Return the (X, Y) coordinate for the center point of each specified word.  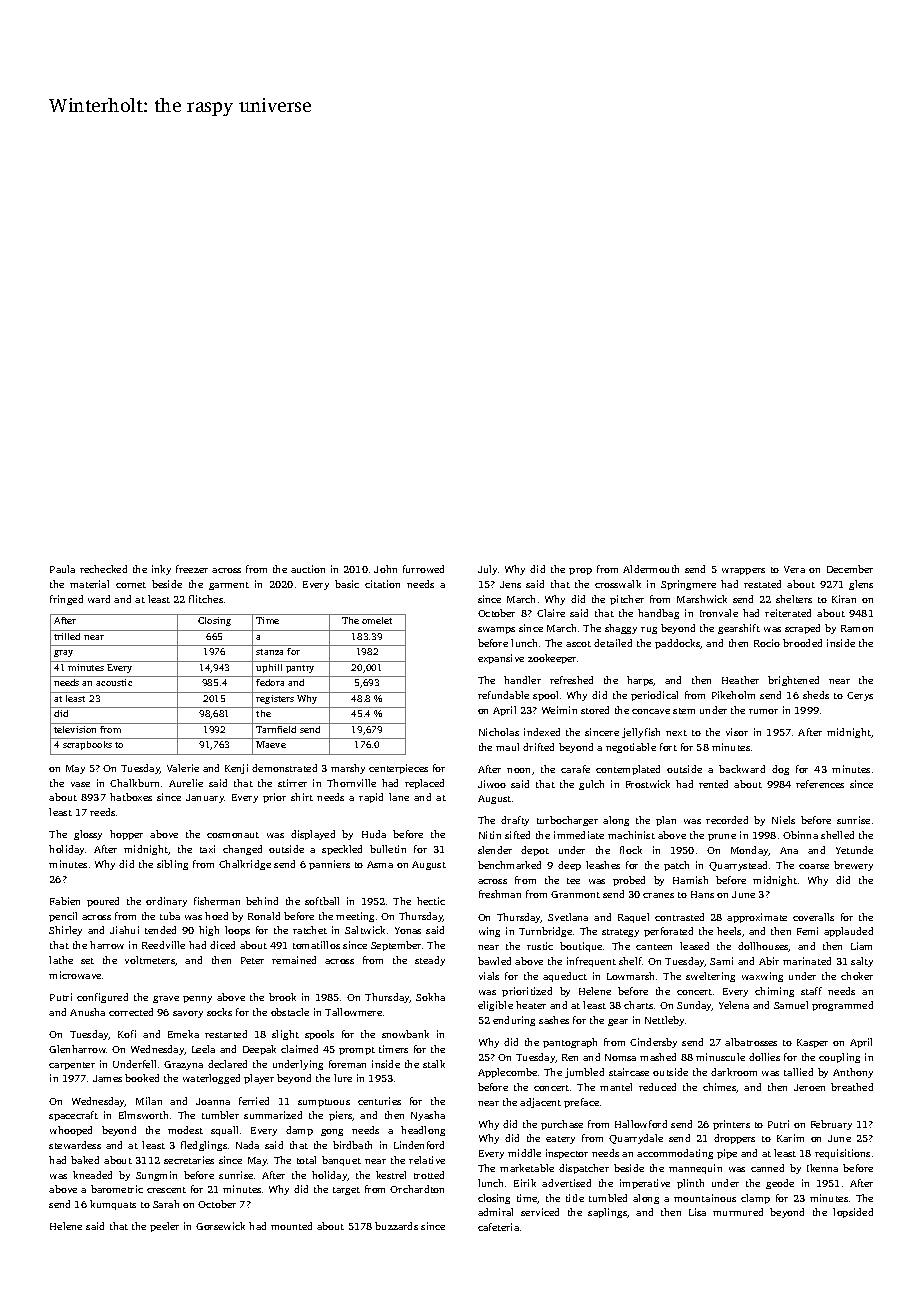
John (385, 569)
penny (197, 999)
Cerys (860, 696)
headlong (423, 1131)
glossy (88, 835)
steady (430, 961)
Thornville (351, 783)
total (306, 1160)
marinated (807, 961)
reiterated (788, 613)
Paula (62, 569)
